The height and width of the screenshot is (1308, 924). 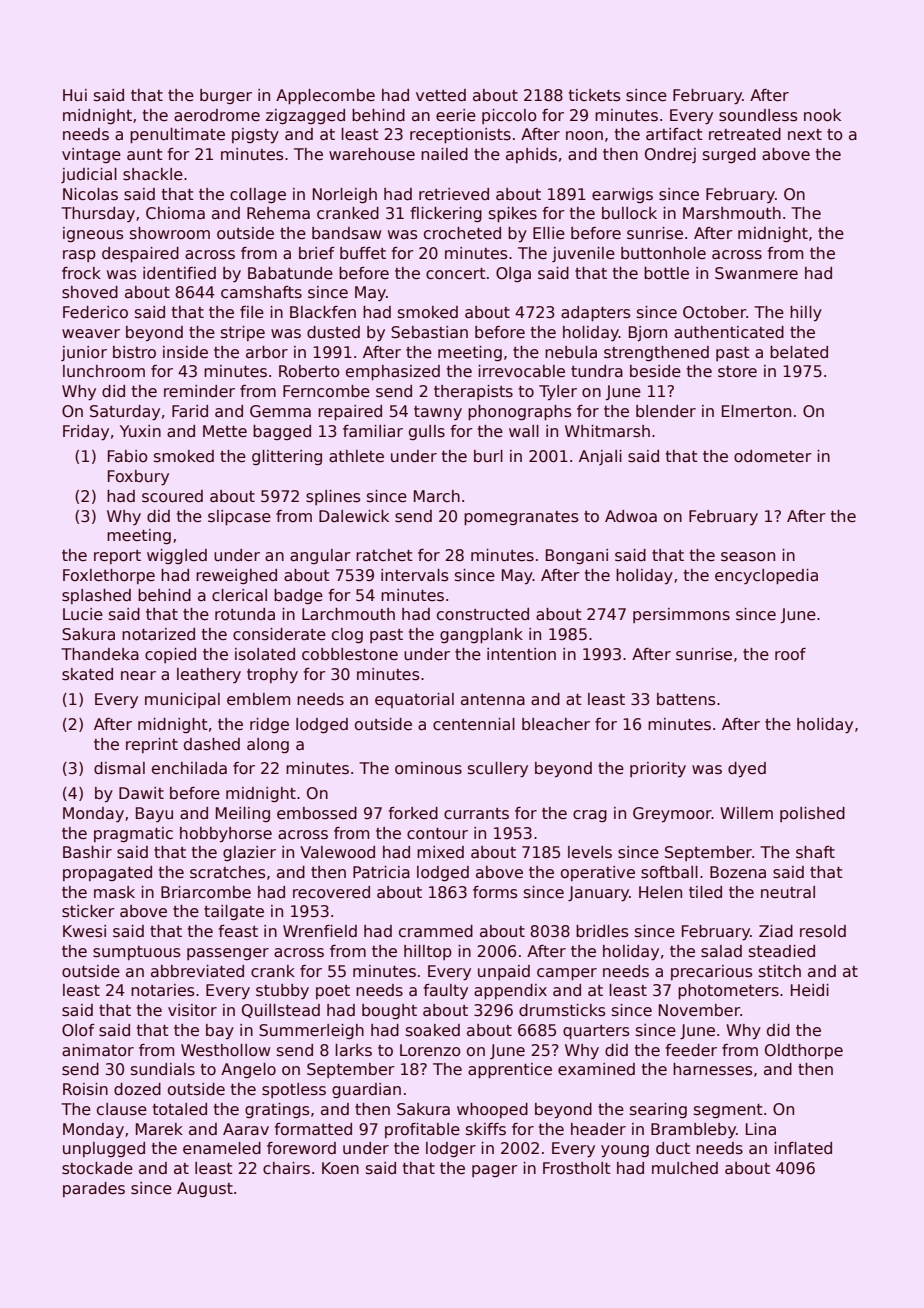 What do you see at coordinates (138, 675) in the screenshot?
I see `near` at bounding box center [138, 675].
